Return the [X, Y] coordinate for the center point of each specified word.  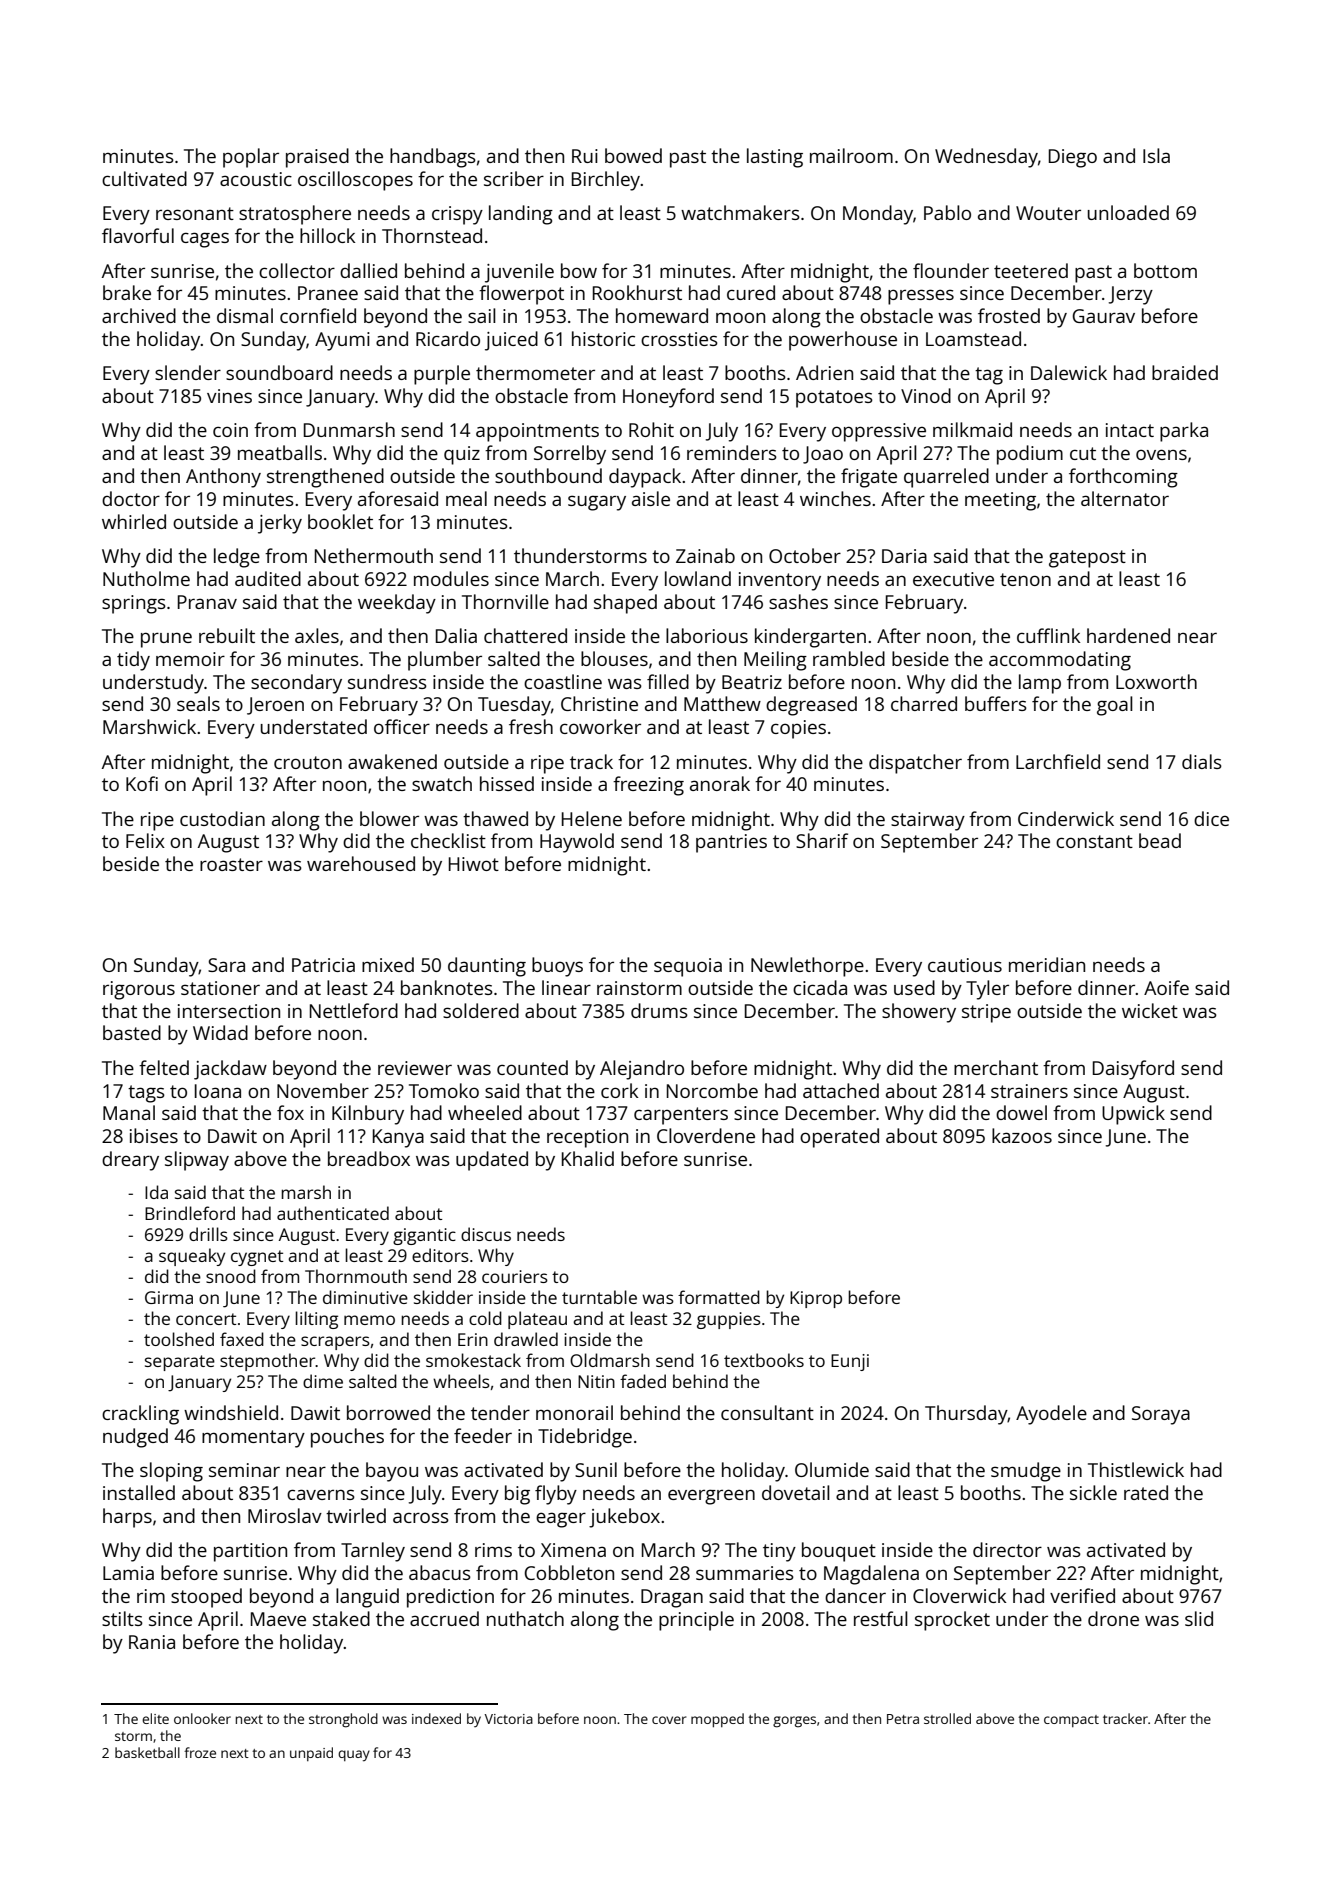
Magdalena [871, 1575]
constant [1094, 841]
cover [669, 1720]
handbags [433, 158]
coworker [600, 726]
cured [751, 292]
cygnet [257, 1258]
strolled [947, 1718]
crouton [308, 762]
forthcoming [1123, 478]
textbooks [764, 1360]
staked [341, 1618]
